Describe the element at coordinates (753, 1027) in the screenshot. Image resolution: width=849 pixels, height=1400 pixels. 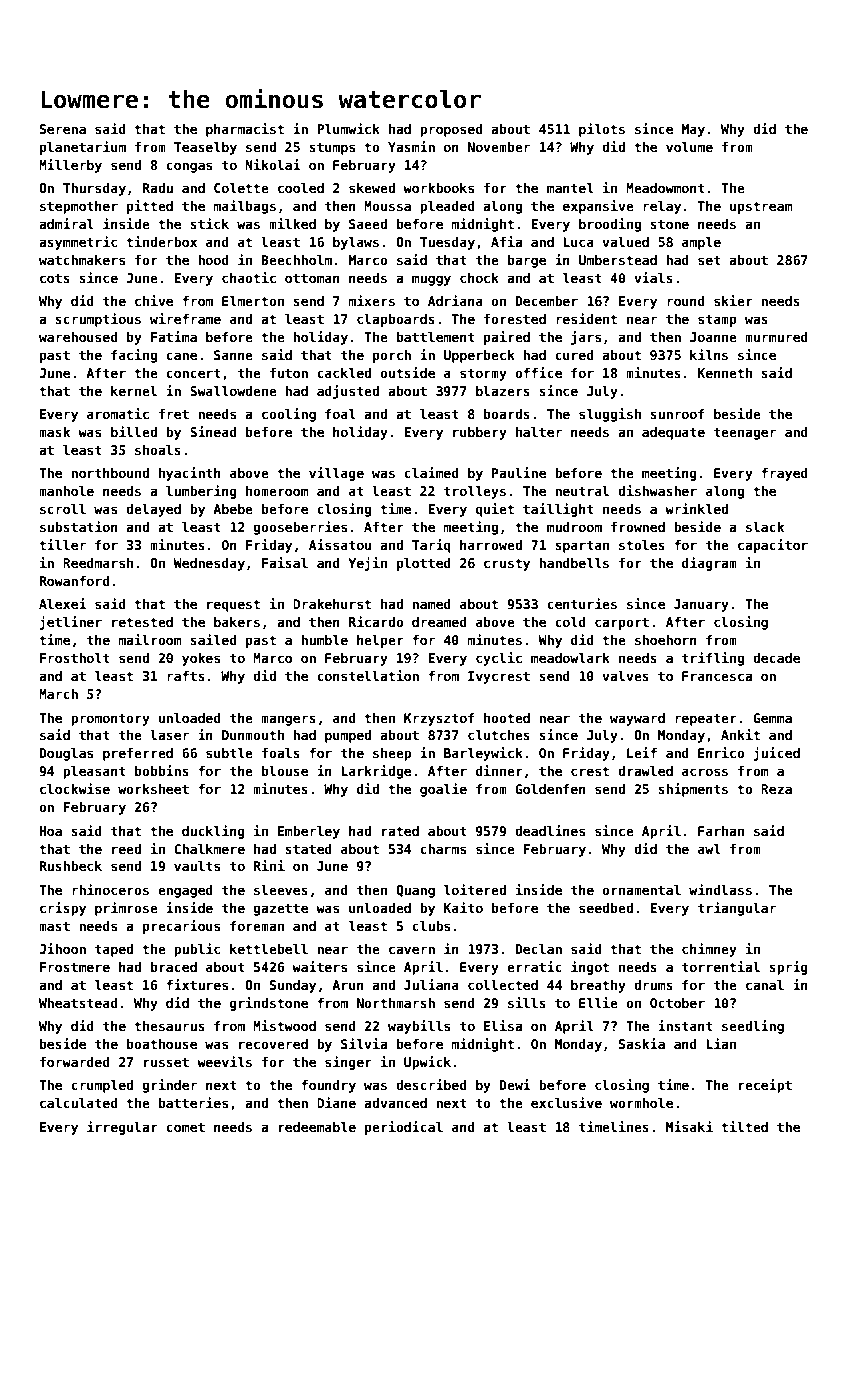
I see `seedling` at that location.
